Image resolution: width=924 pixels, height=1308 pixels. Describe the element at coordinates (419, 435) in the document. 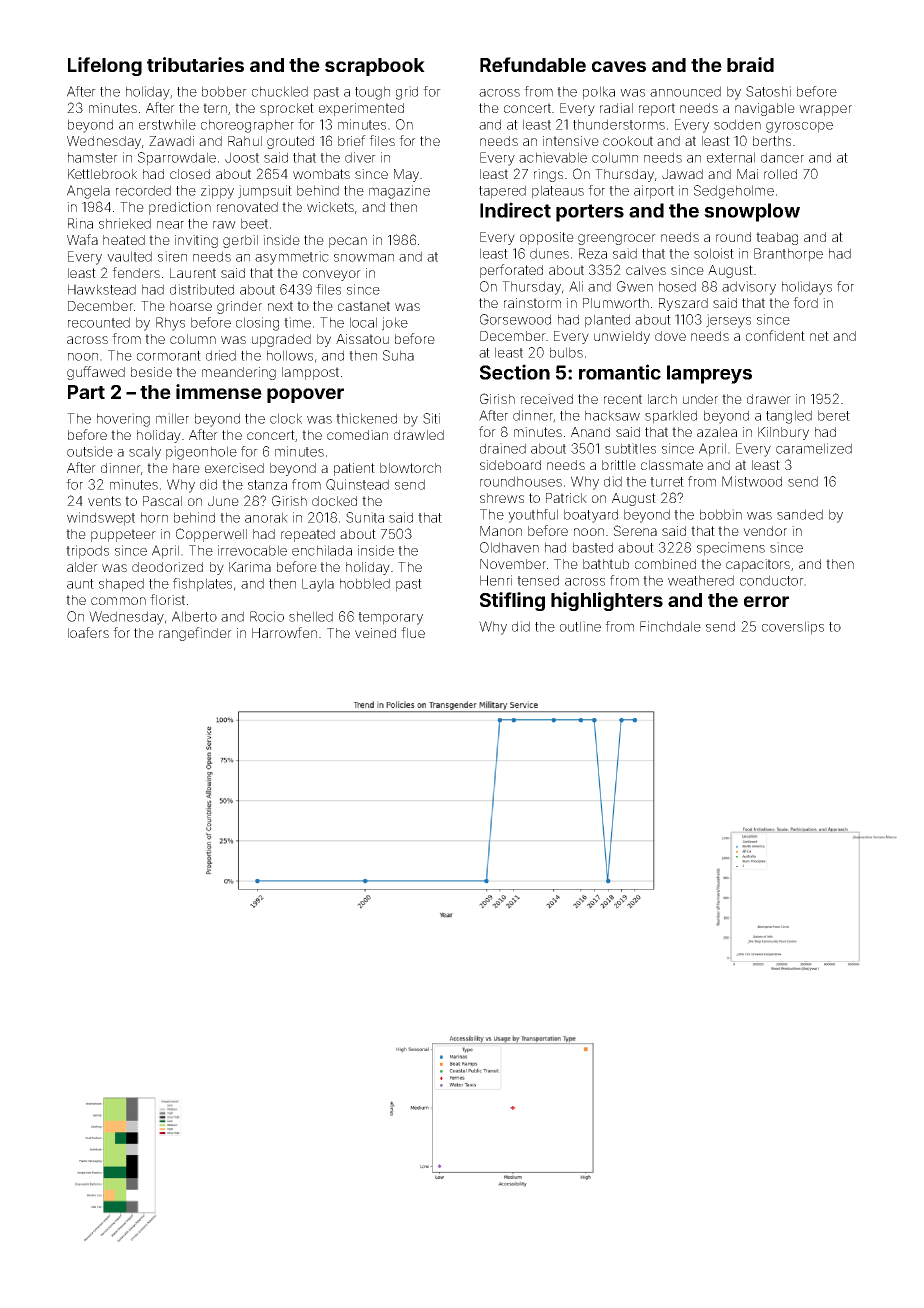

I see `drawled` at that location.
